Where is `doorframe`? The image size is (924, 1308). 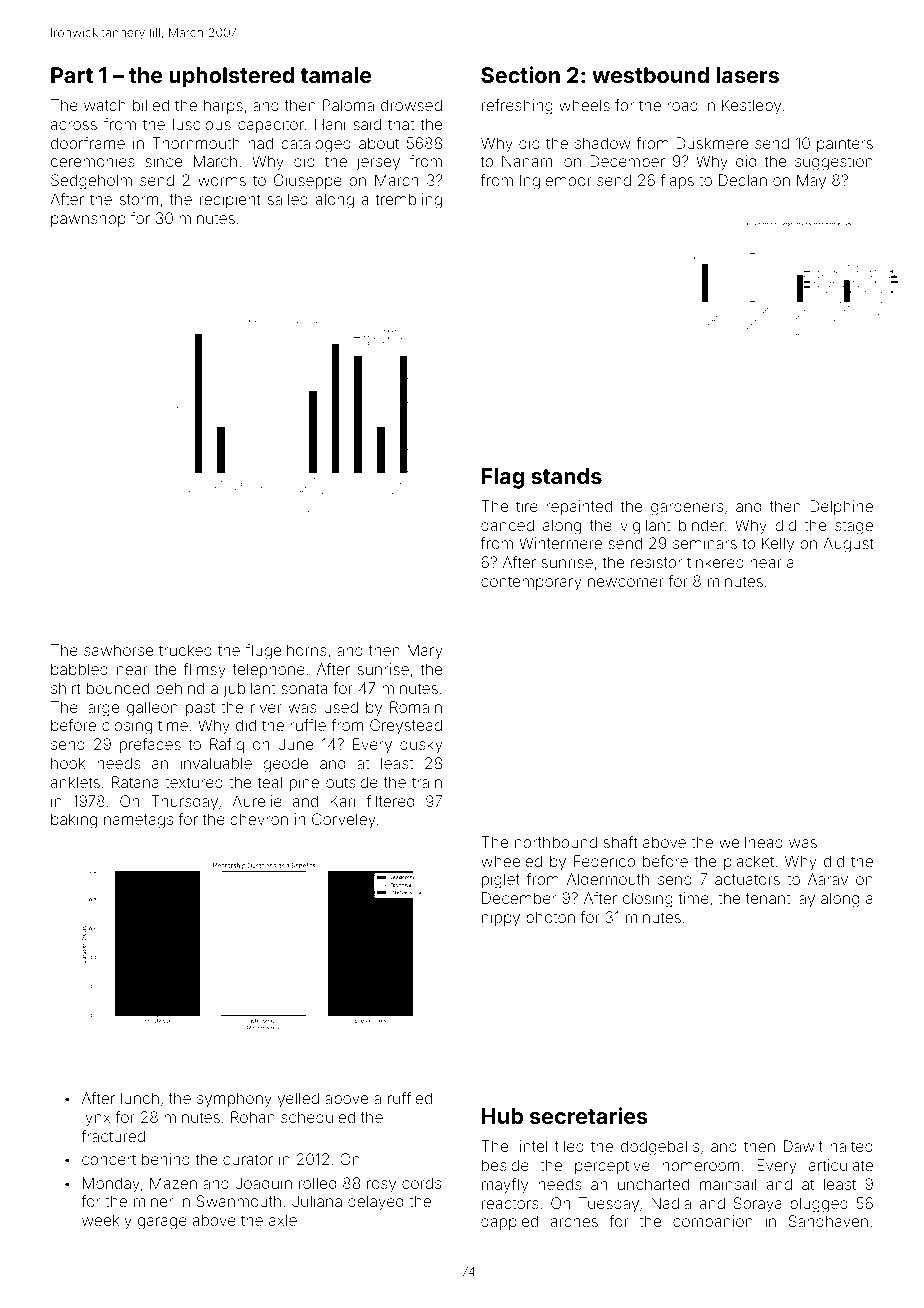
doorframe is located at coordinates (88, 143).
